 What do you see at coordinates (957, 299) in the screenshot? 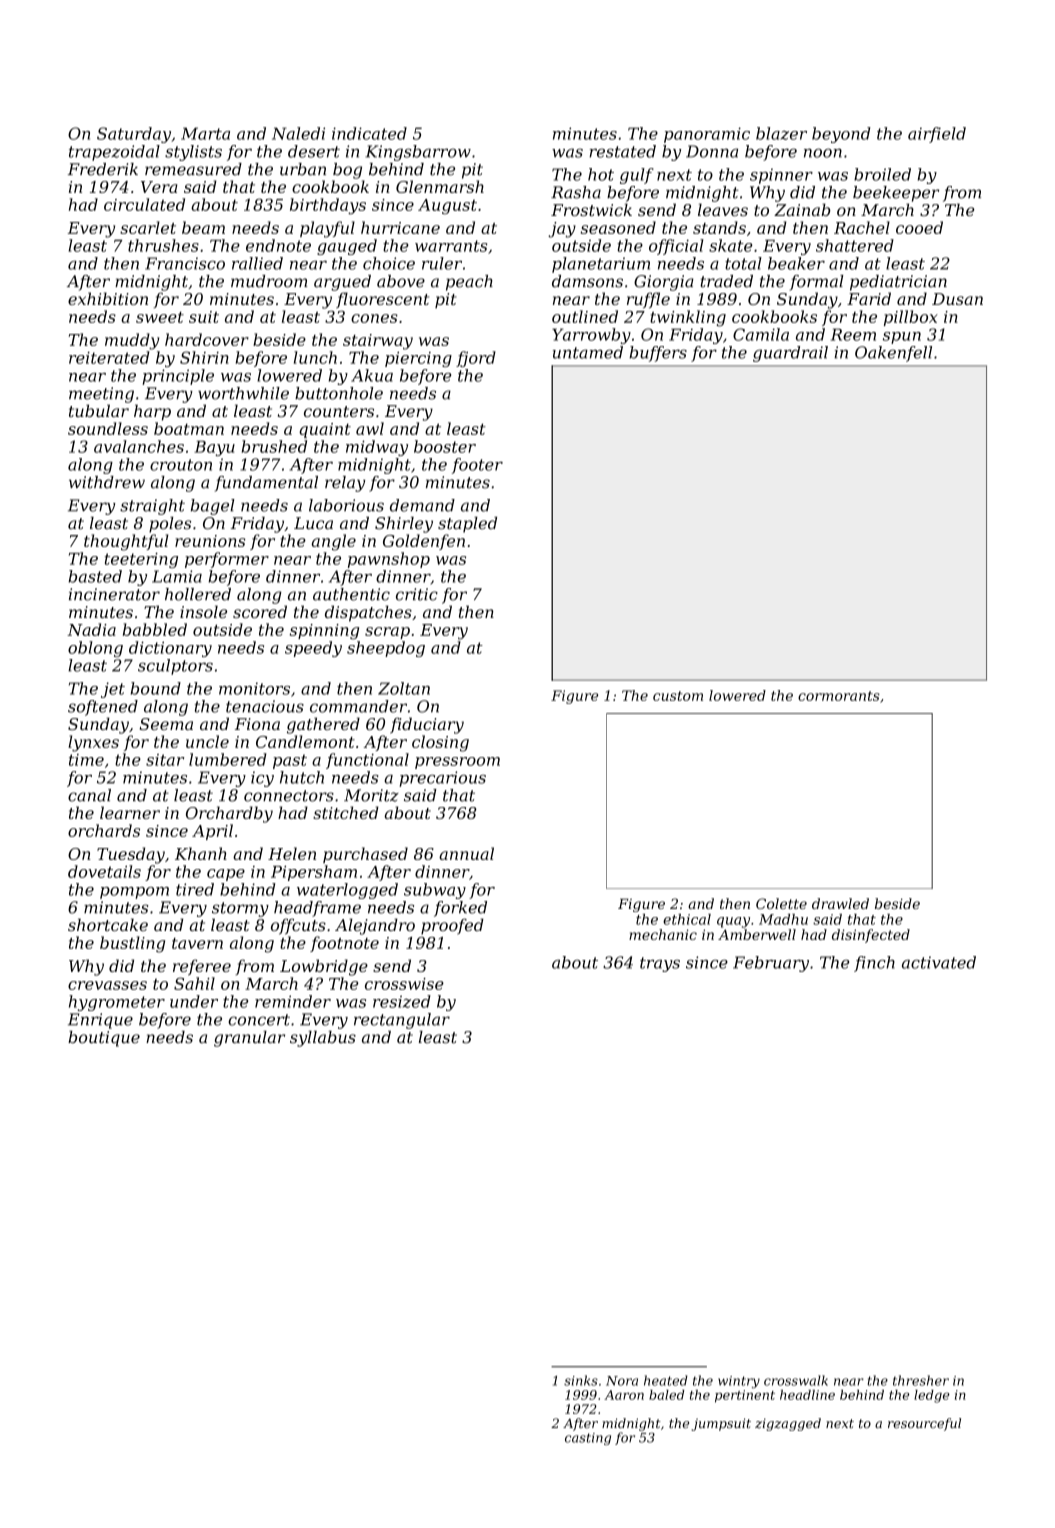
I see `Dusan` at bounding box center [957, 299].
